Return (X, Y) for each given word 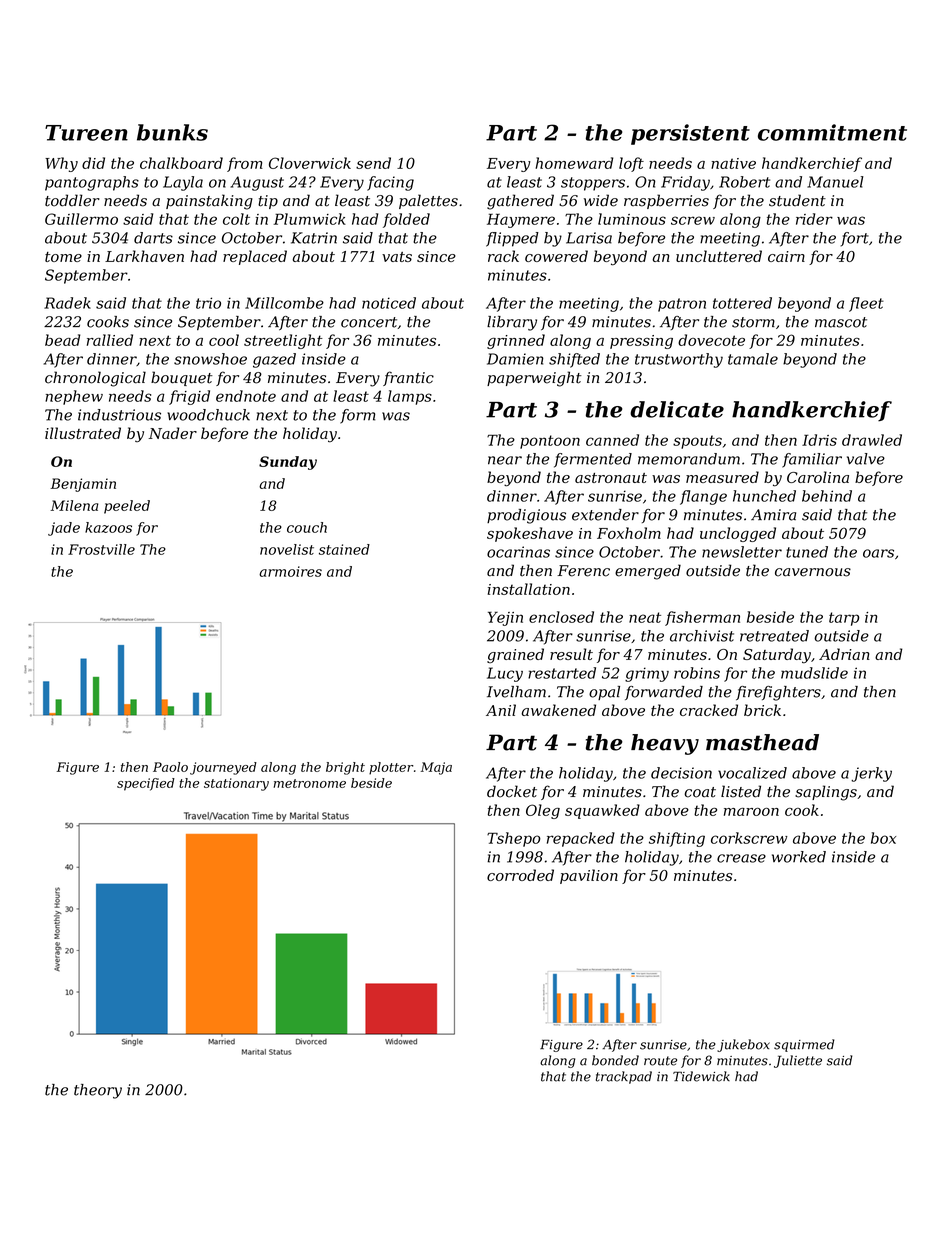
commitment (832, 132)
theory (98, 1091)
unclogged (738, 534)
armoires (290, 571)
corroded (520, 875)
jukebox (743, 1045)
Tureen (86, 133)
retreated (774, 636)
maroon (751, 812)
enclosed (561, 617)
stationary (236, 784)
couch (307, 527)
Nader (173, 433)
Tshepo (514, 839)
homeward (574, 163)
